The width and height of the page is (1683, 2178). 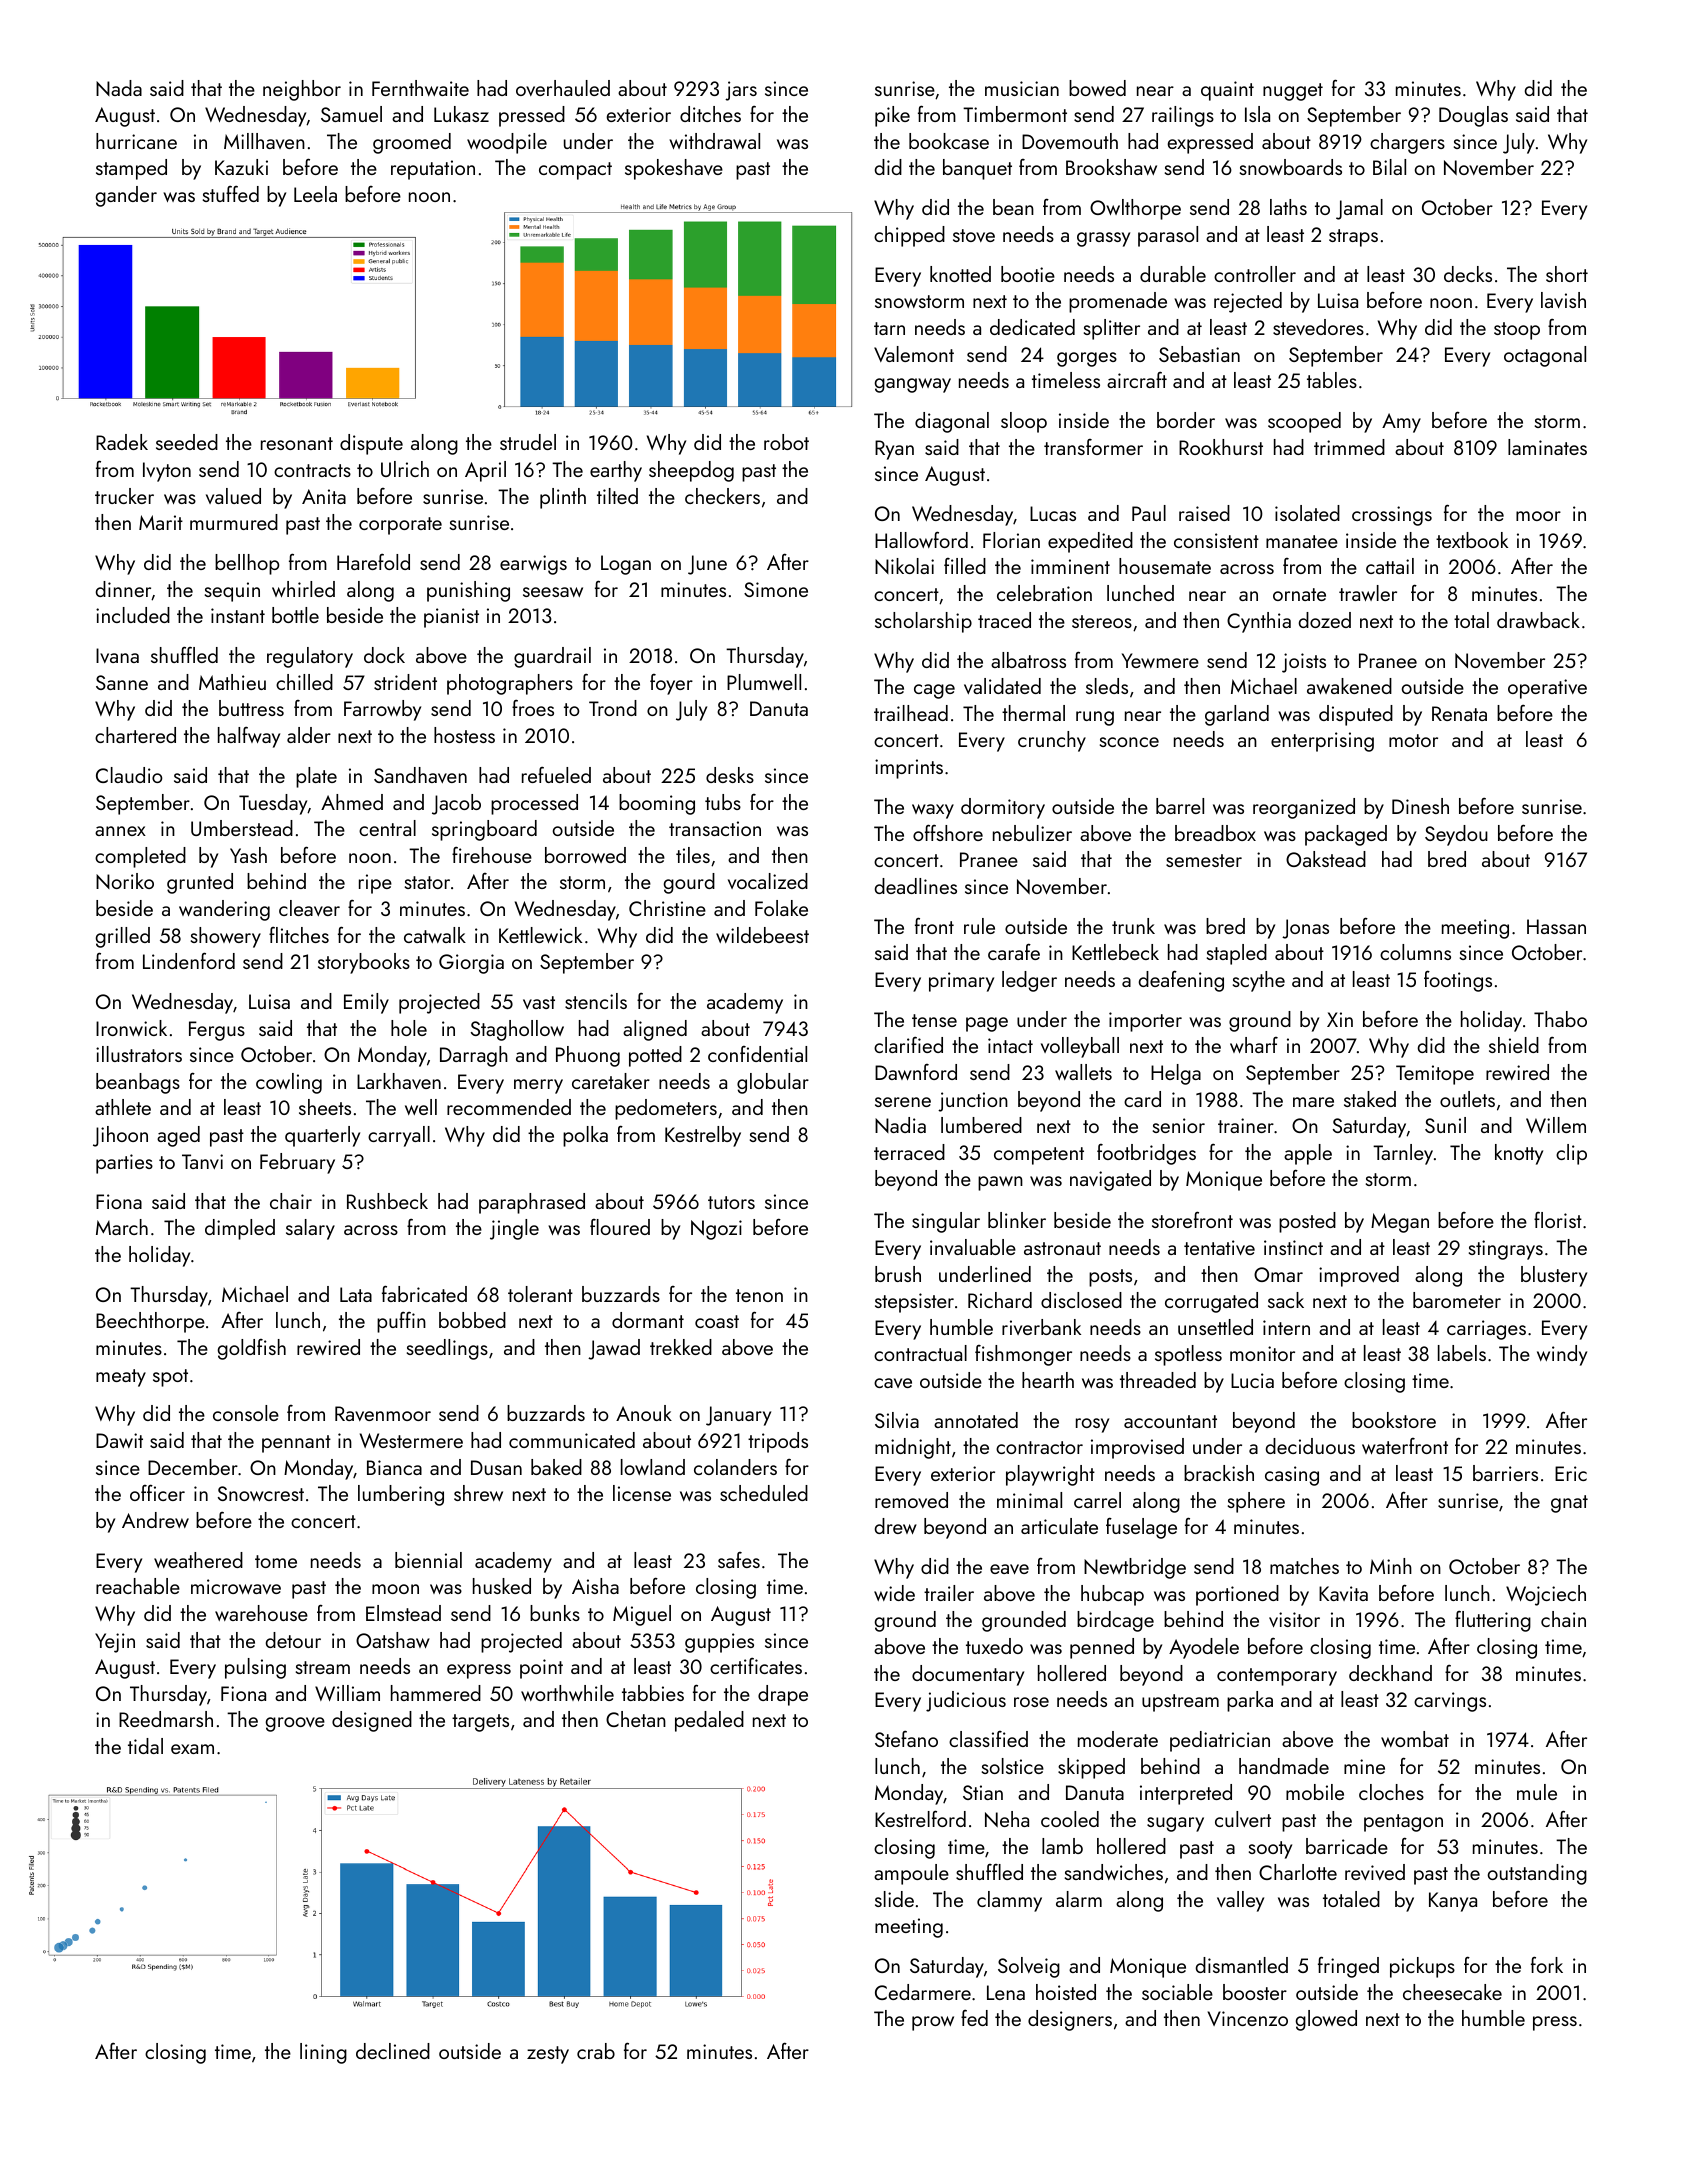 I want to click on catwalk, so click(x=435, y=935).
